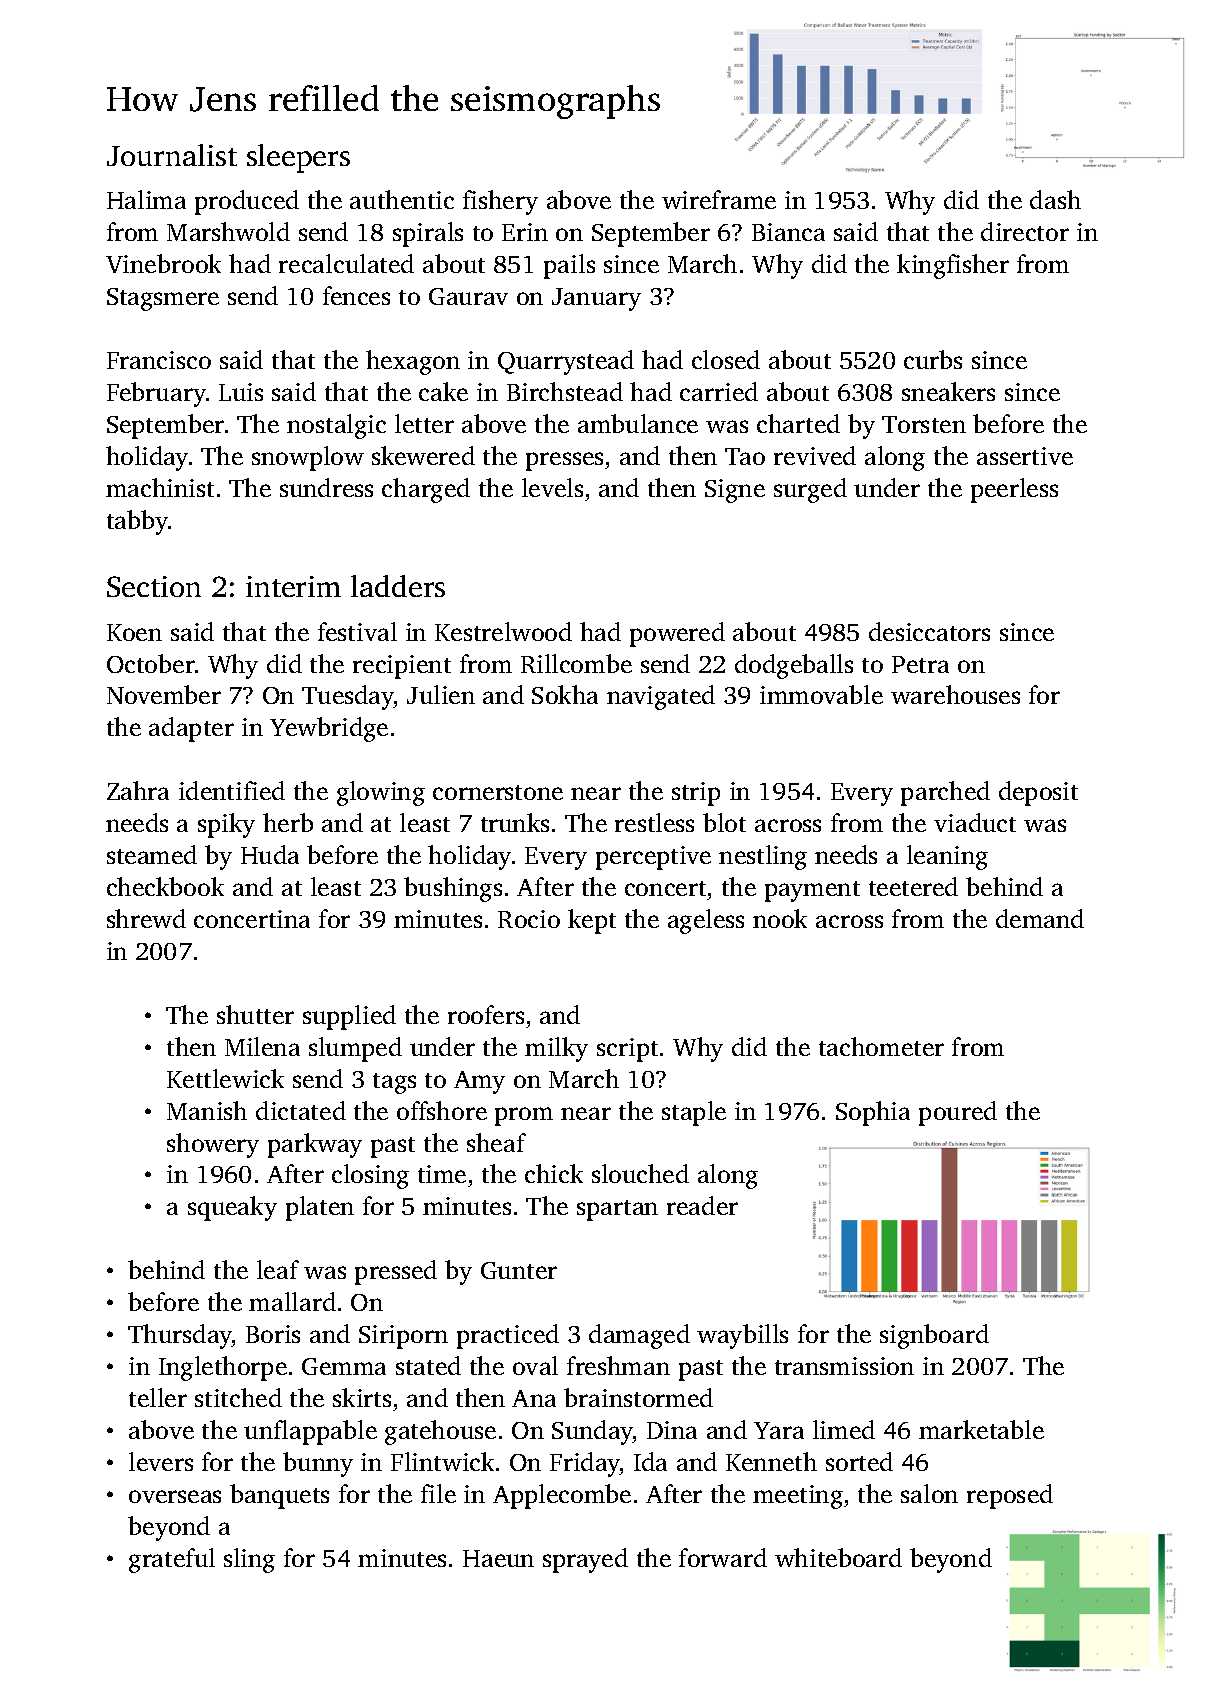 This page has height=1707, width=1207. Describe the element at coordinates (592, 921) in the page. I see `kept` at that location.
